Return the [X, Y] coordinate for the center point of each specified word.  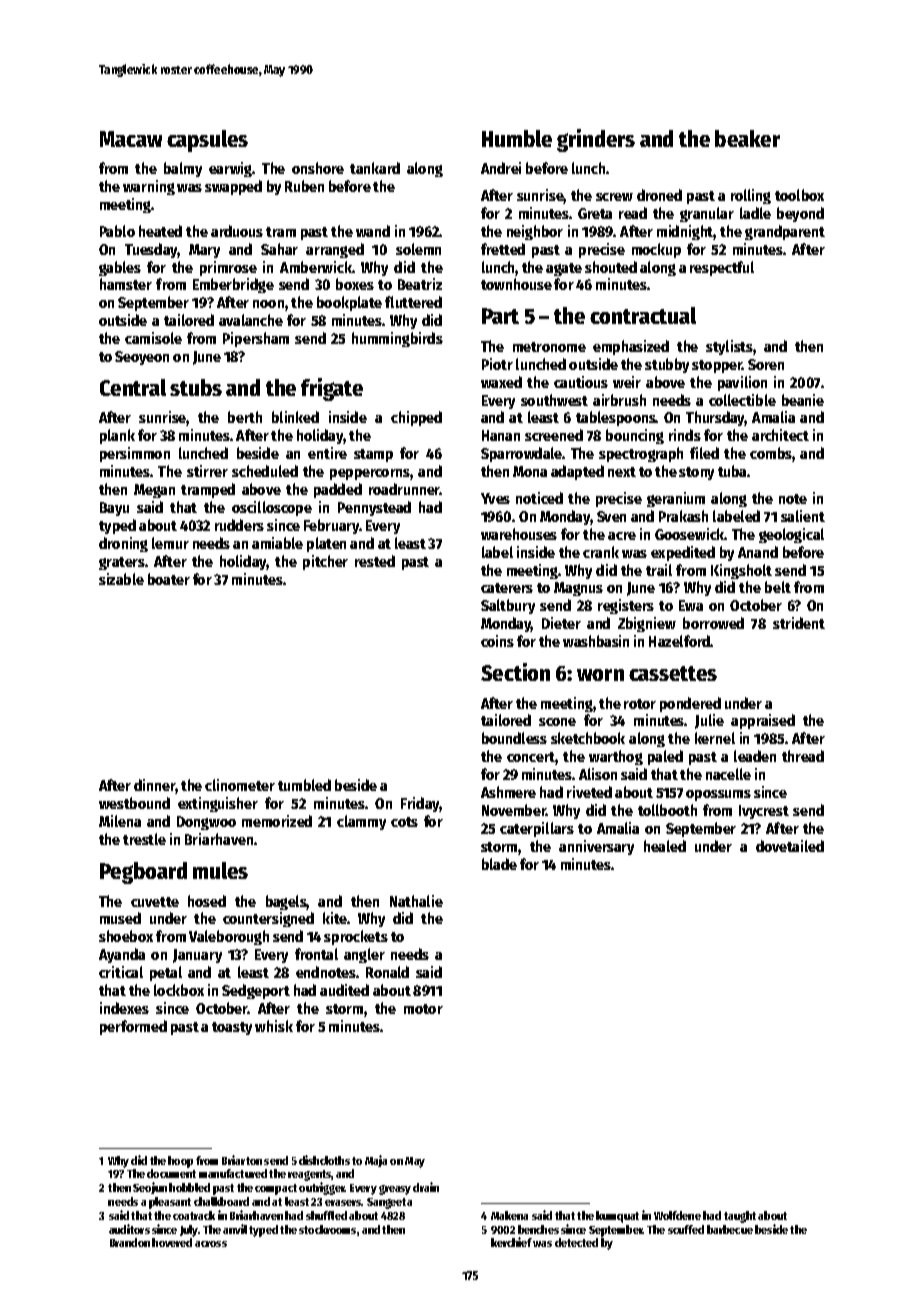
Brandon [130, 1242]
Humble [517, 138]
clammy [361, 822]
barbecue [730, 1229]
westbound [134, 803]
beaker [747, 138]
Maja [376, 1161]
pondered [690, 704]
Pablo [117, 231]
